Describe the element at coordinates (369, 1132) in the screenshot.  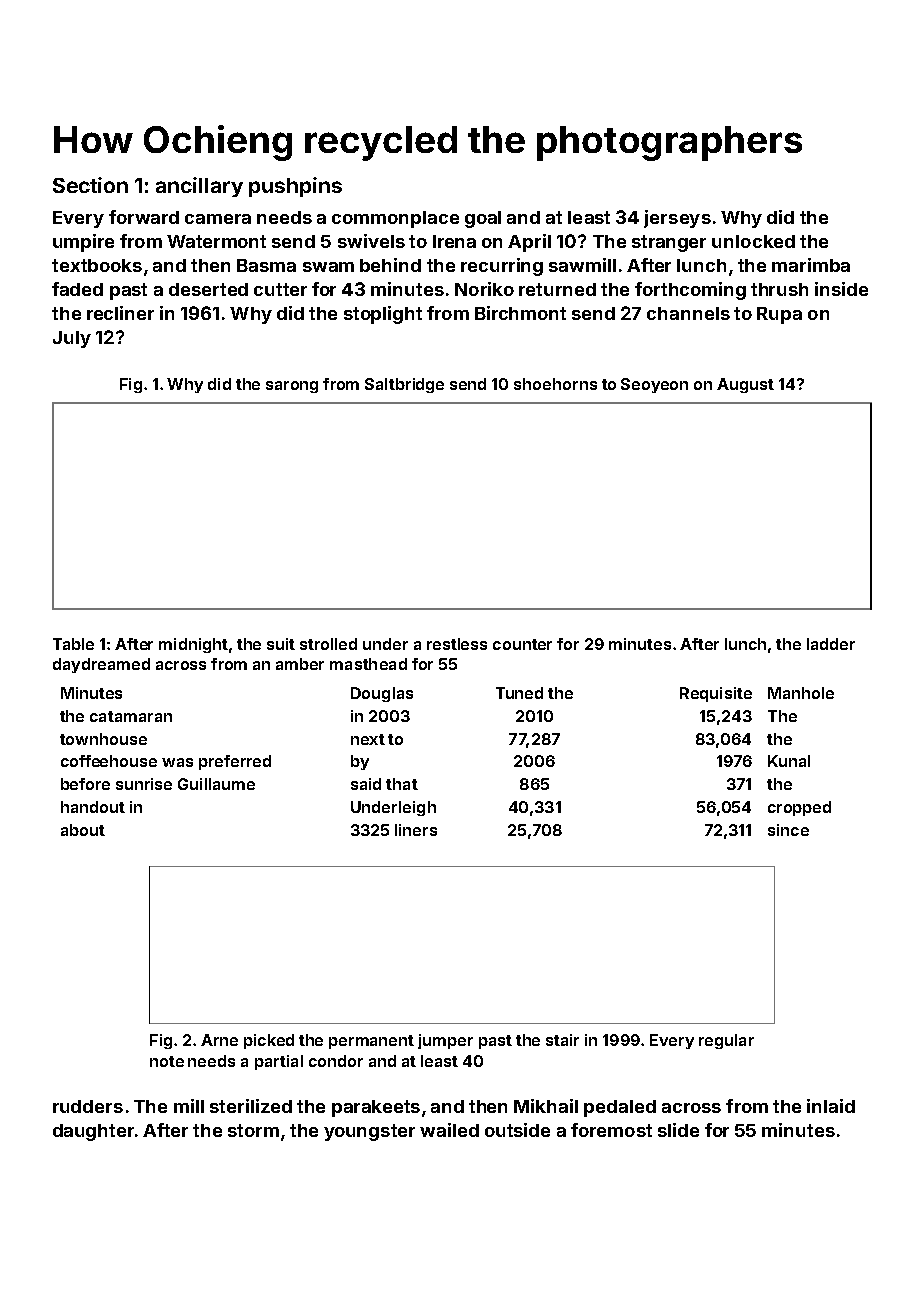
I see `youngster` at that location.
